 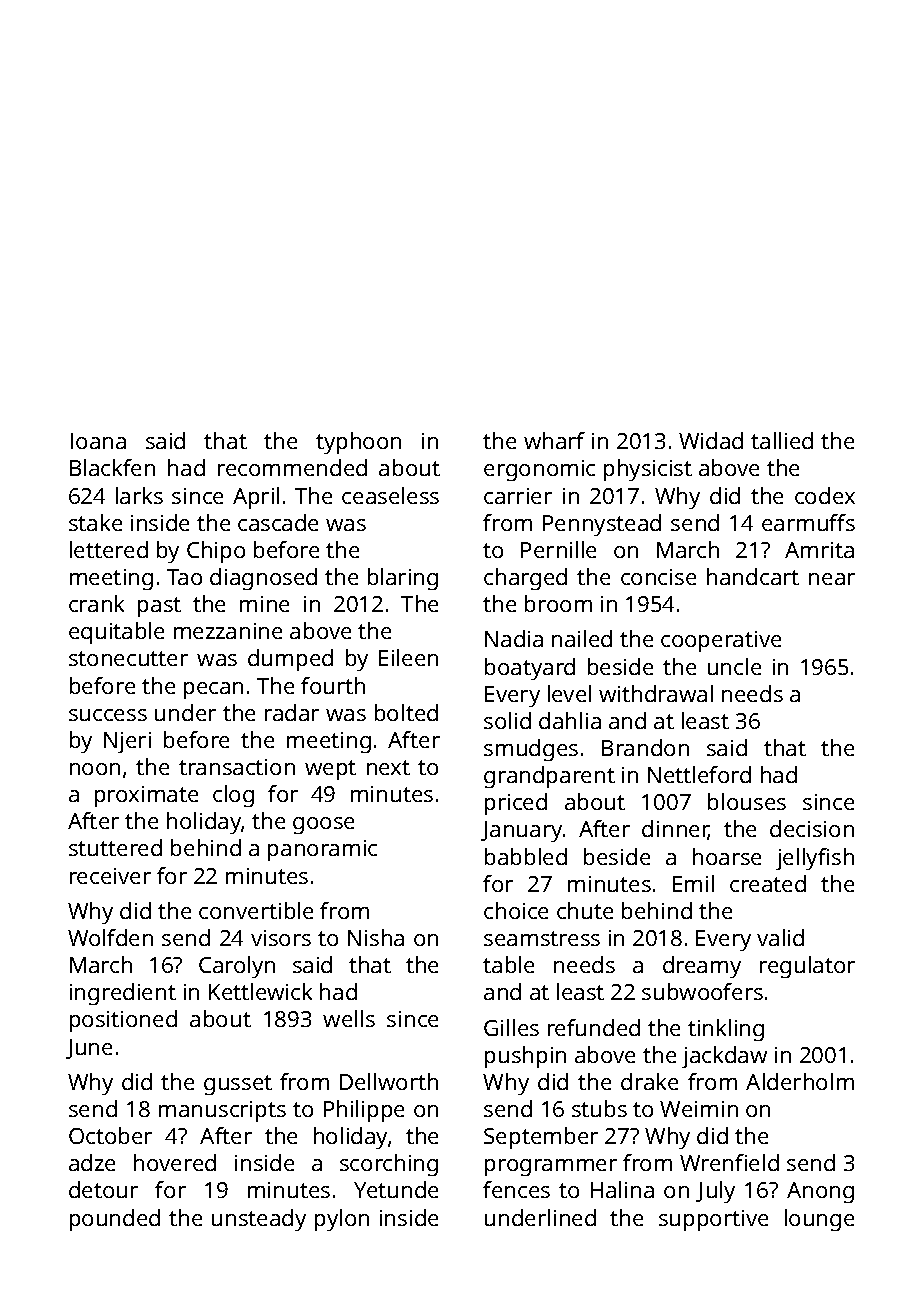 I want to click on babbled, so click(x=526, y=856).
